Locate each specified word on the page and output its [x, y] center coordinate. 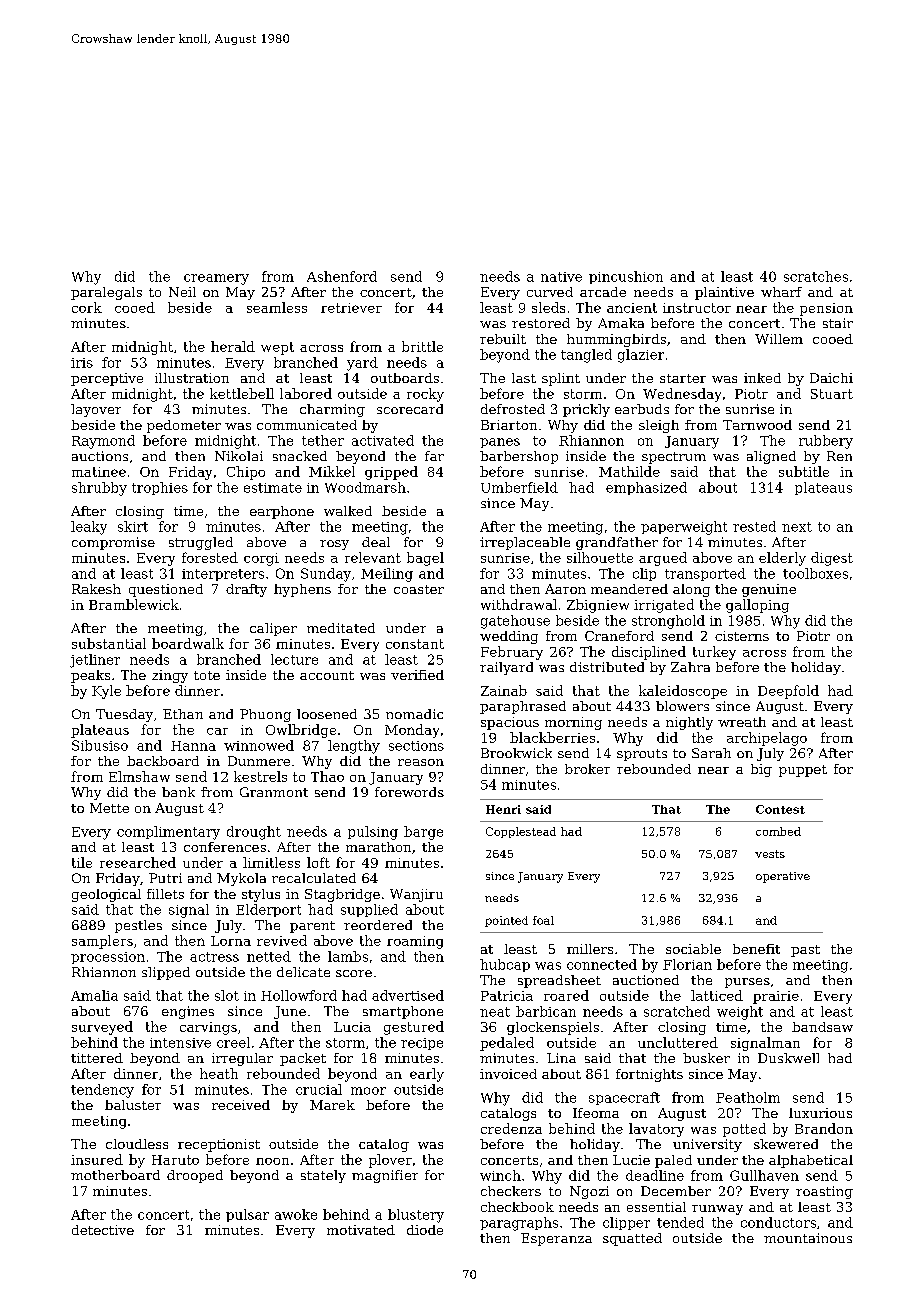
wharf [781, 292]
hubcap [505, 965]
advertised [408, 995]
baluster [133, 1105]
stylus [261, 895]
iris [82, 363]
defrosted [513, 409]
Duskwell [788, 1058]
